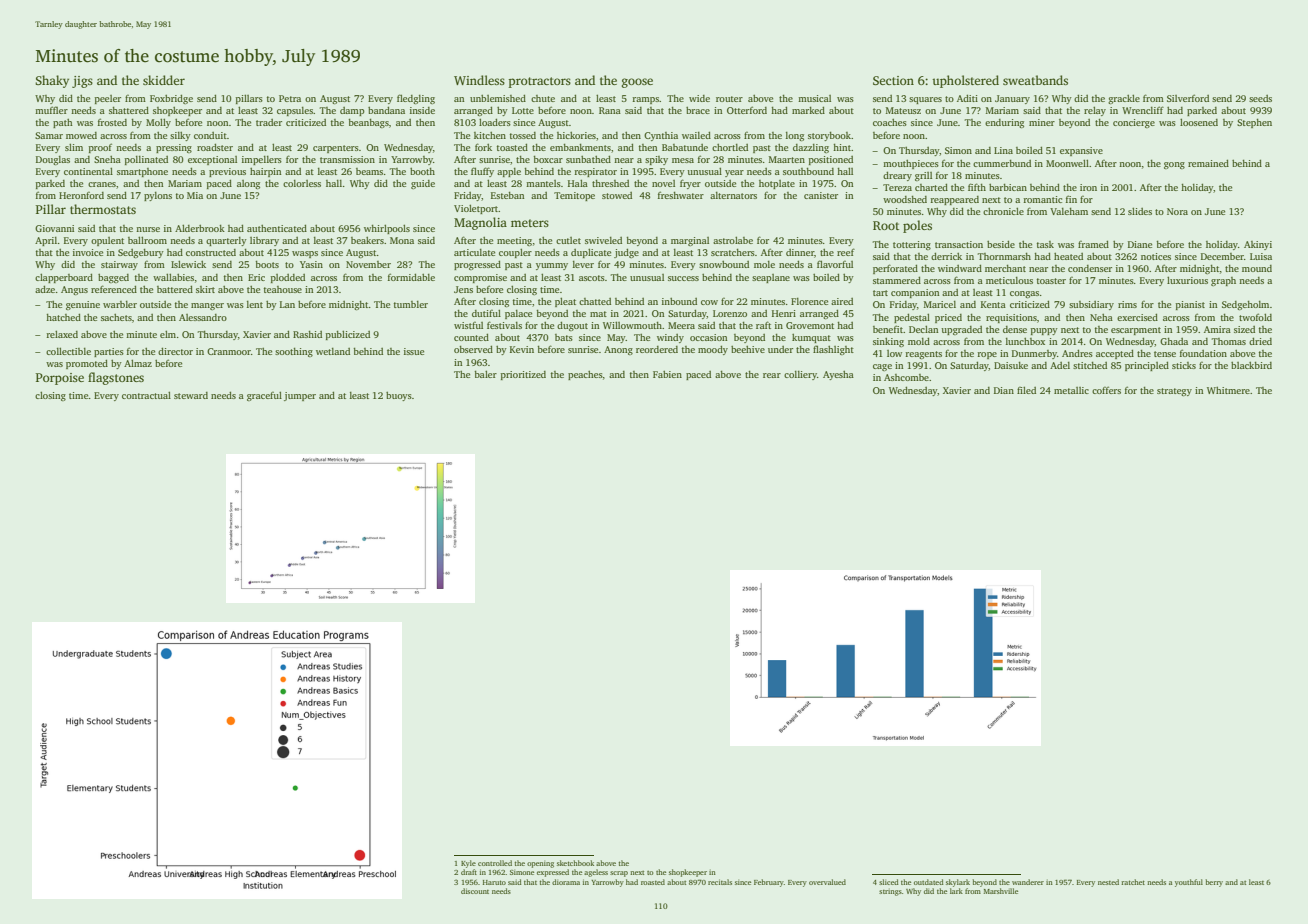 The image size is (1308, 924). Describe the element at coordinates (800, 375) in the document. I see `colliery` at that location.
